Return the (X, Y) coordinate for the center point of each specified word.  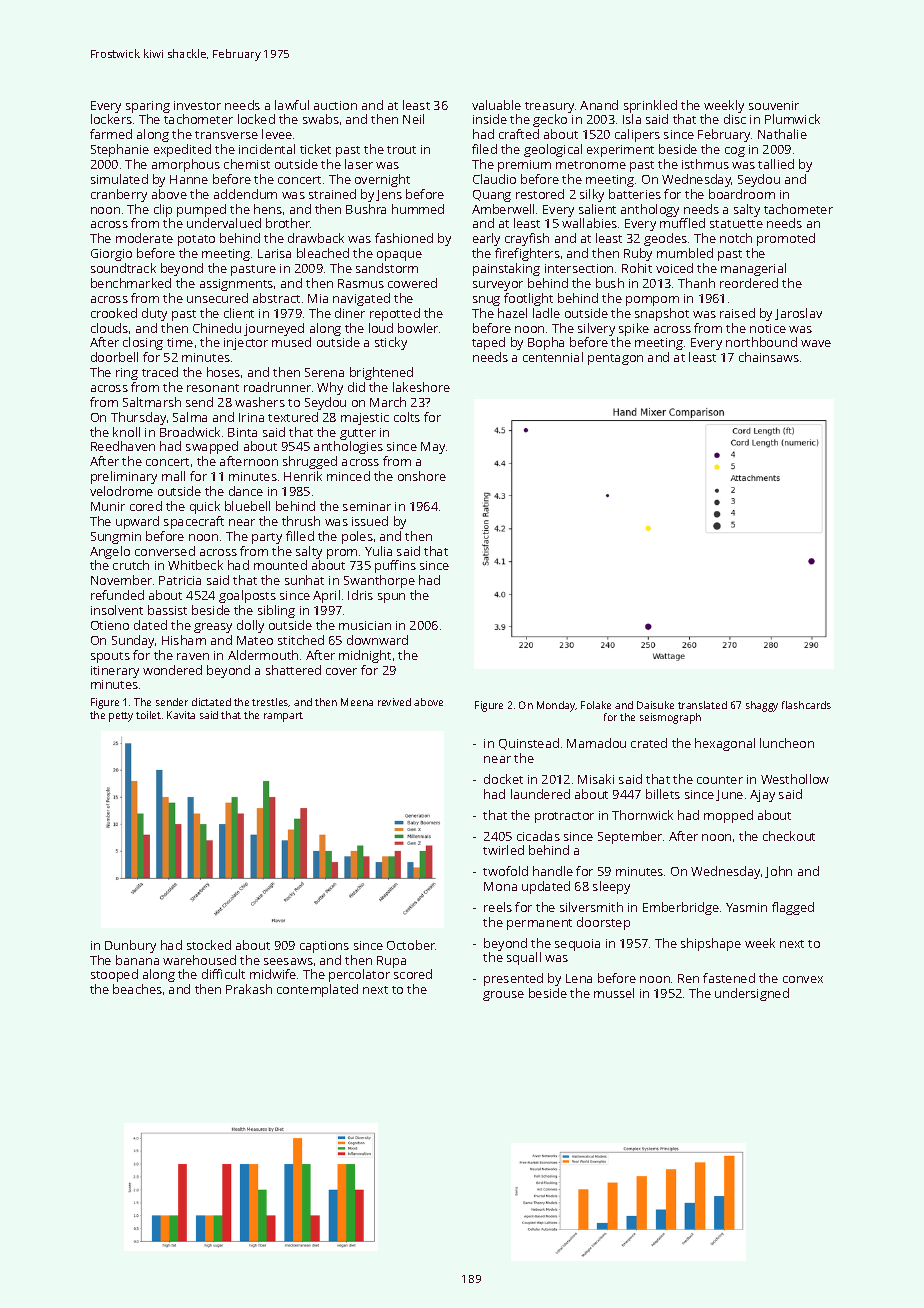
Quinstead (529, 744)
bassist (167, 610)
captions (324, 947)
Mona (500, 886)
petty (121, 717)
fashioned (404, 238)
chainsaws (769, 357)
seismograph (670, 718)
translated (702, 705)
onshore (422, 476)
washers (260, 402)
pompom (652, 301)
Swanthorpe (379, 581)
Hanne (189, 179)
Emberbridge (681, 908)
